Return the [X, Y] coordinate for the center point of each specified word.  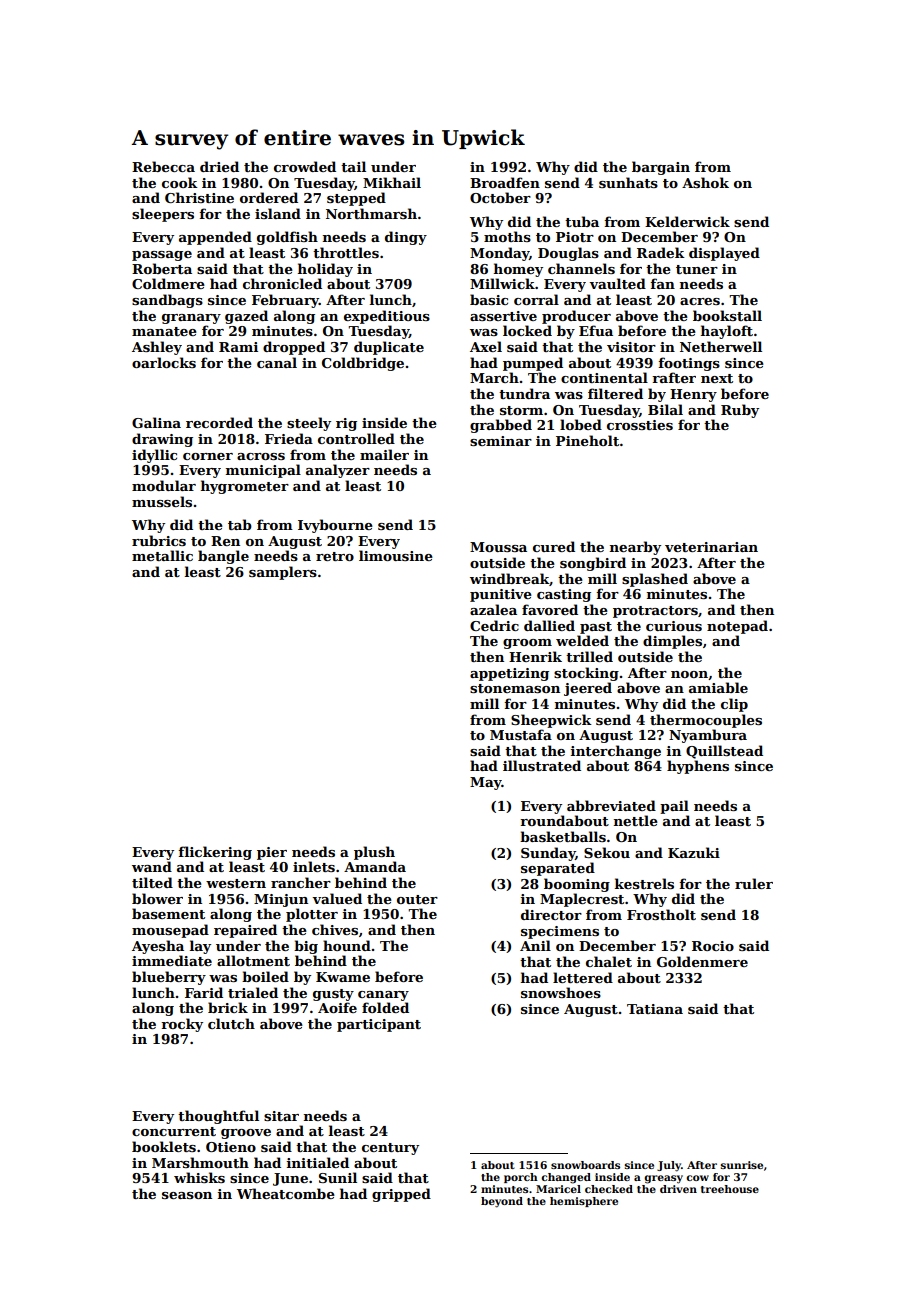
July [669, 1166]
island [278, 213]
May [486, 783]
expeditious [387, 317]
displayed [724, 254]
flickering [215, 853]
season [187, 1195]
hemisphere [584, 1202]
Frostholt [661, 914]
